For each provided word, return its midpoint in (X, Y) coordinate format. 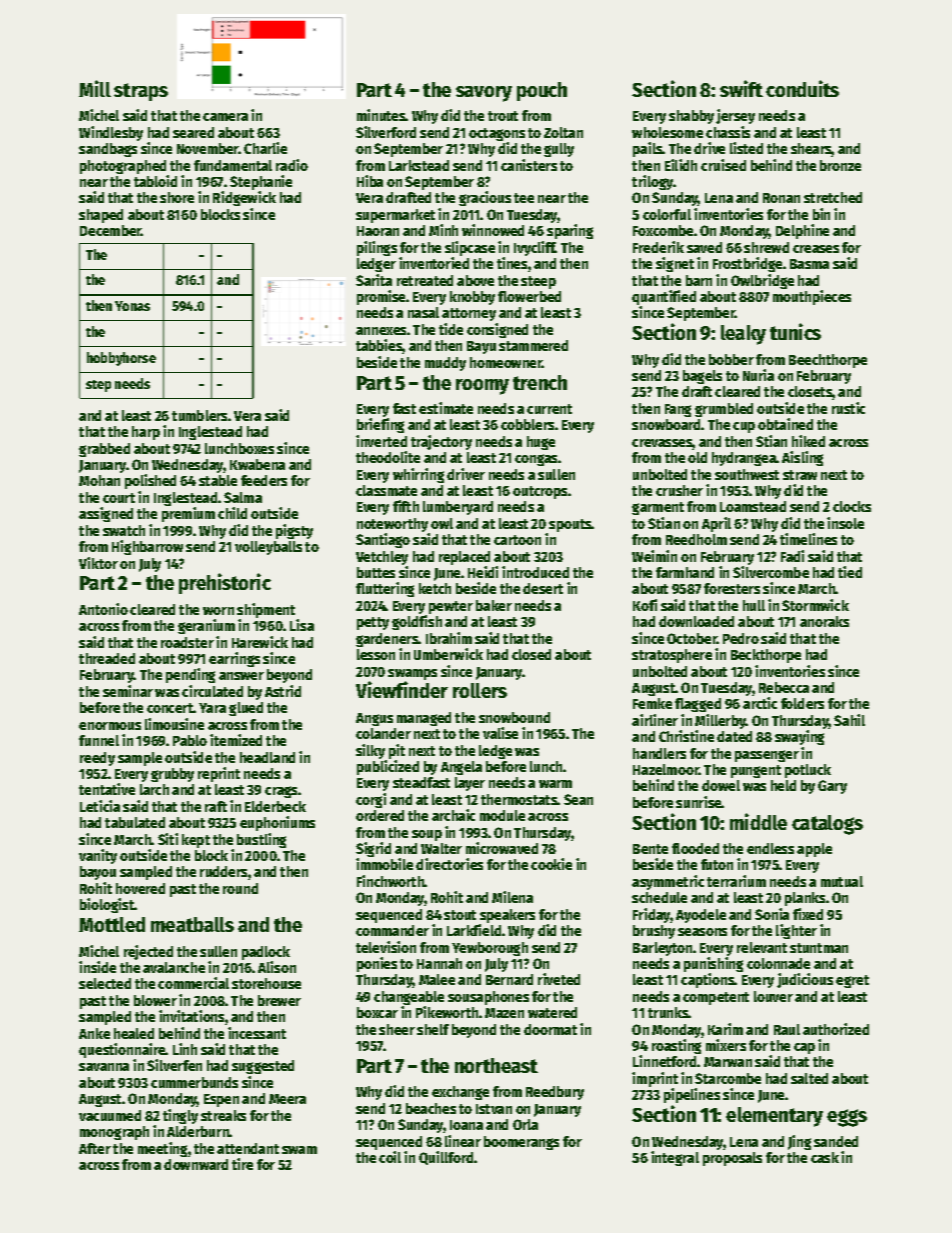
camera (225, 117)
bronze (840, 165)
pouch (542, 91)
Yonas (132, 306)
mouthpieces (812, 297)
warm (555, 784)
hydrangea (744, 459)
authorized (836, 1029)
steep (538, 282)
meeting (162, 1149)
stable (218, 480)
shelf (433, 1029)
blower (155, 1000)
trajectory (441, 442)
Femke (652, 703)
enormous (110, 726)
